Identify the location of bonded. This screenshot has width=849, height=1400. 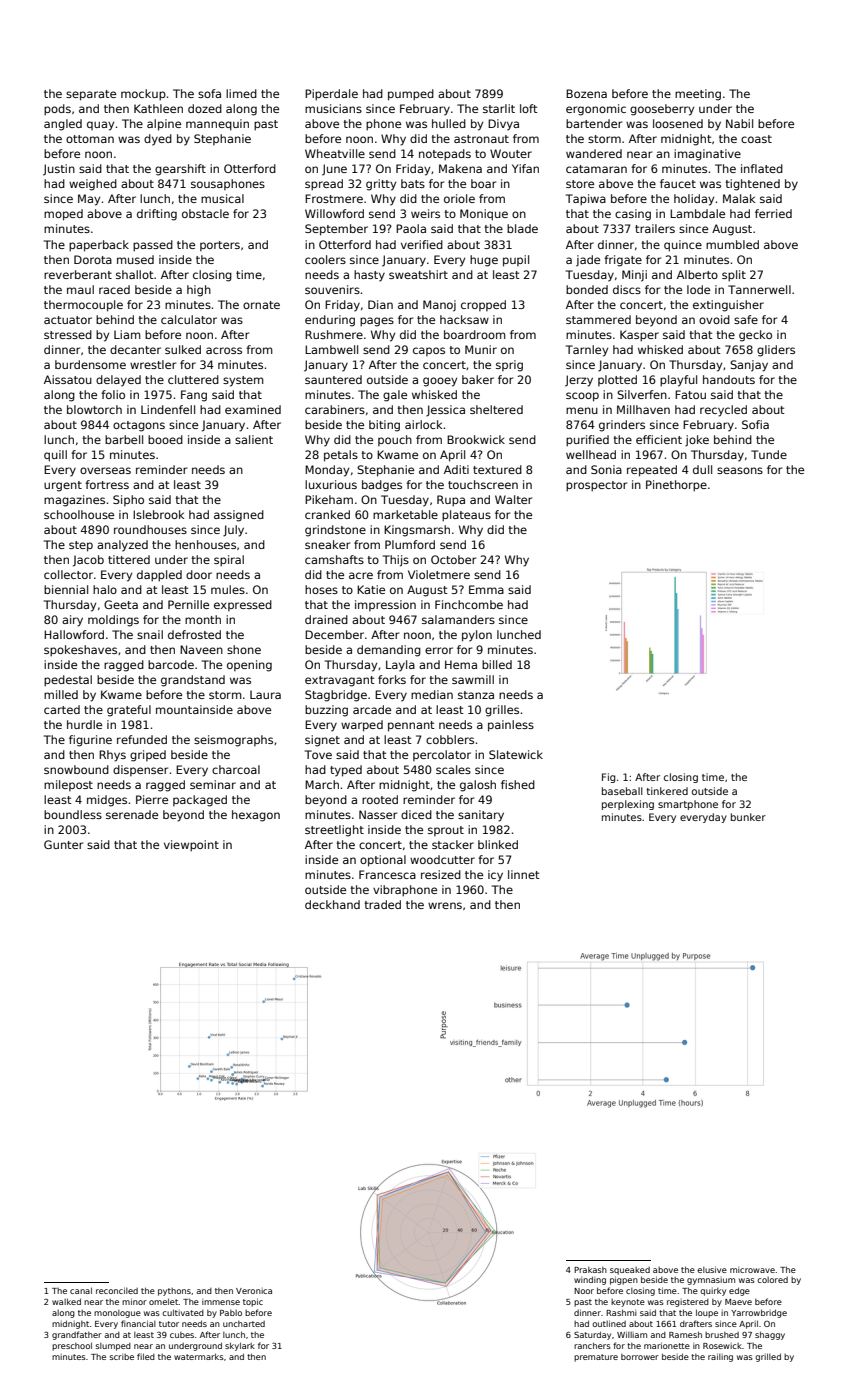
(587, 289).
